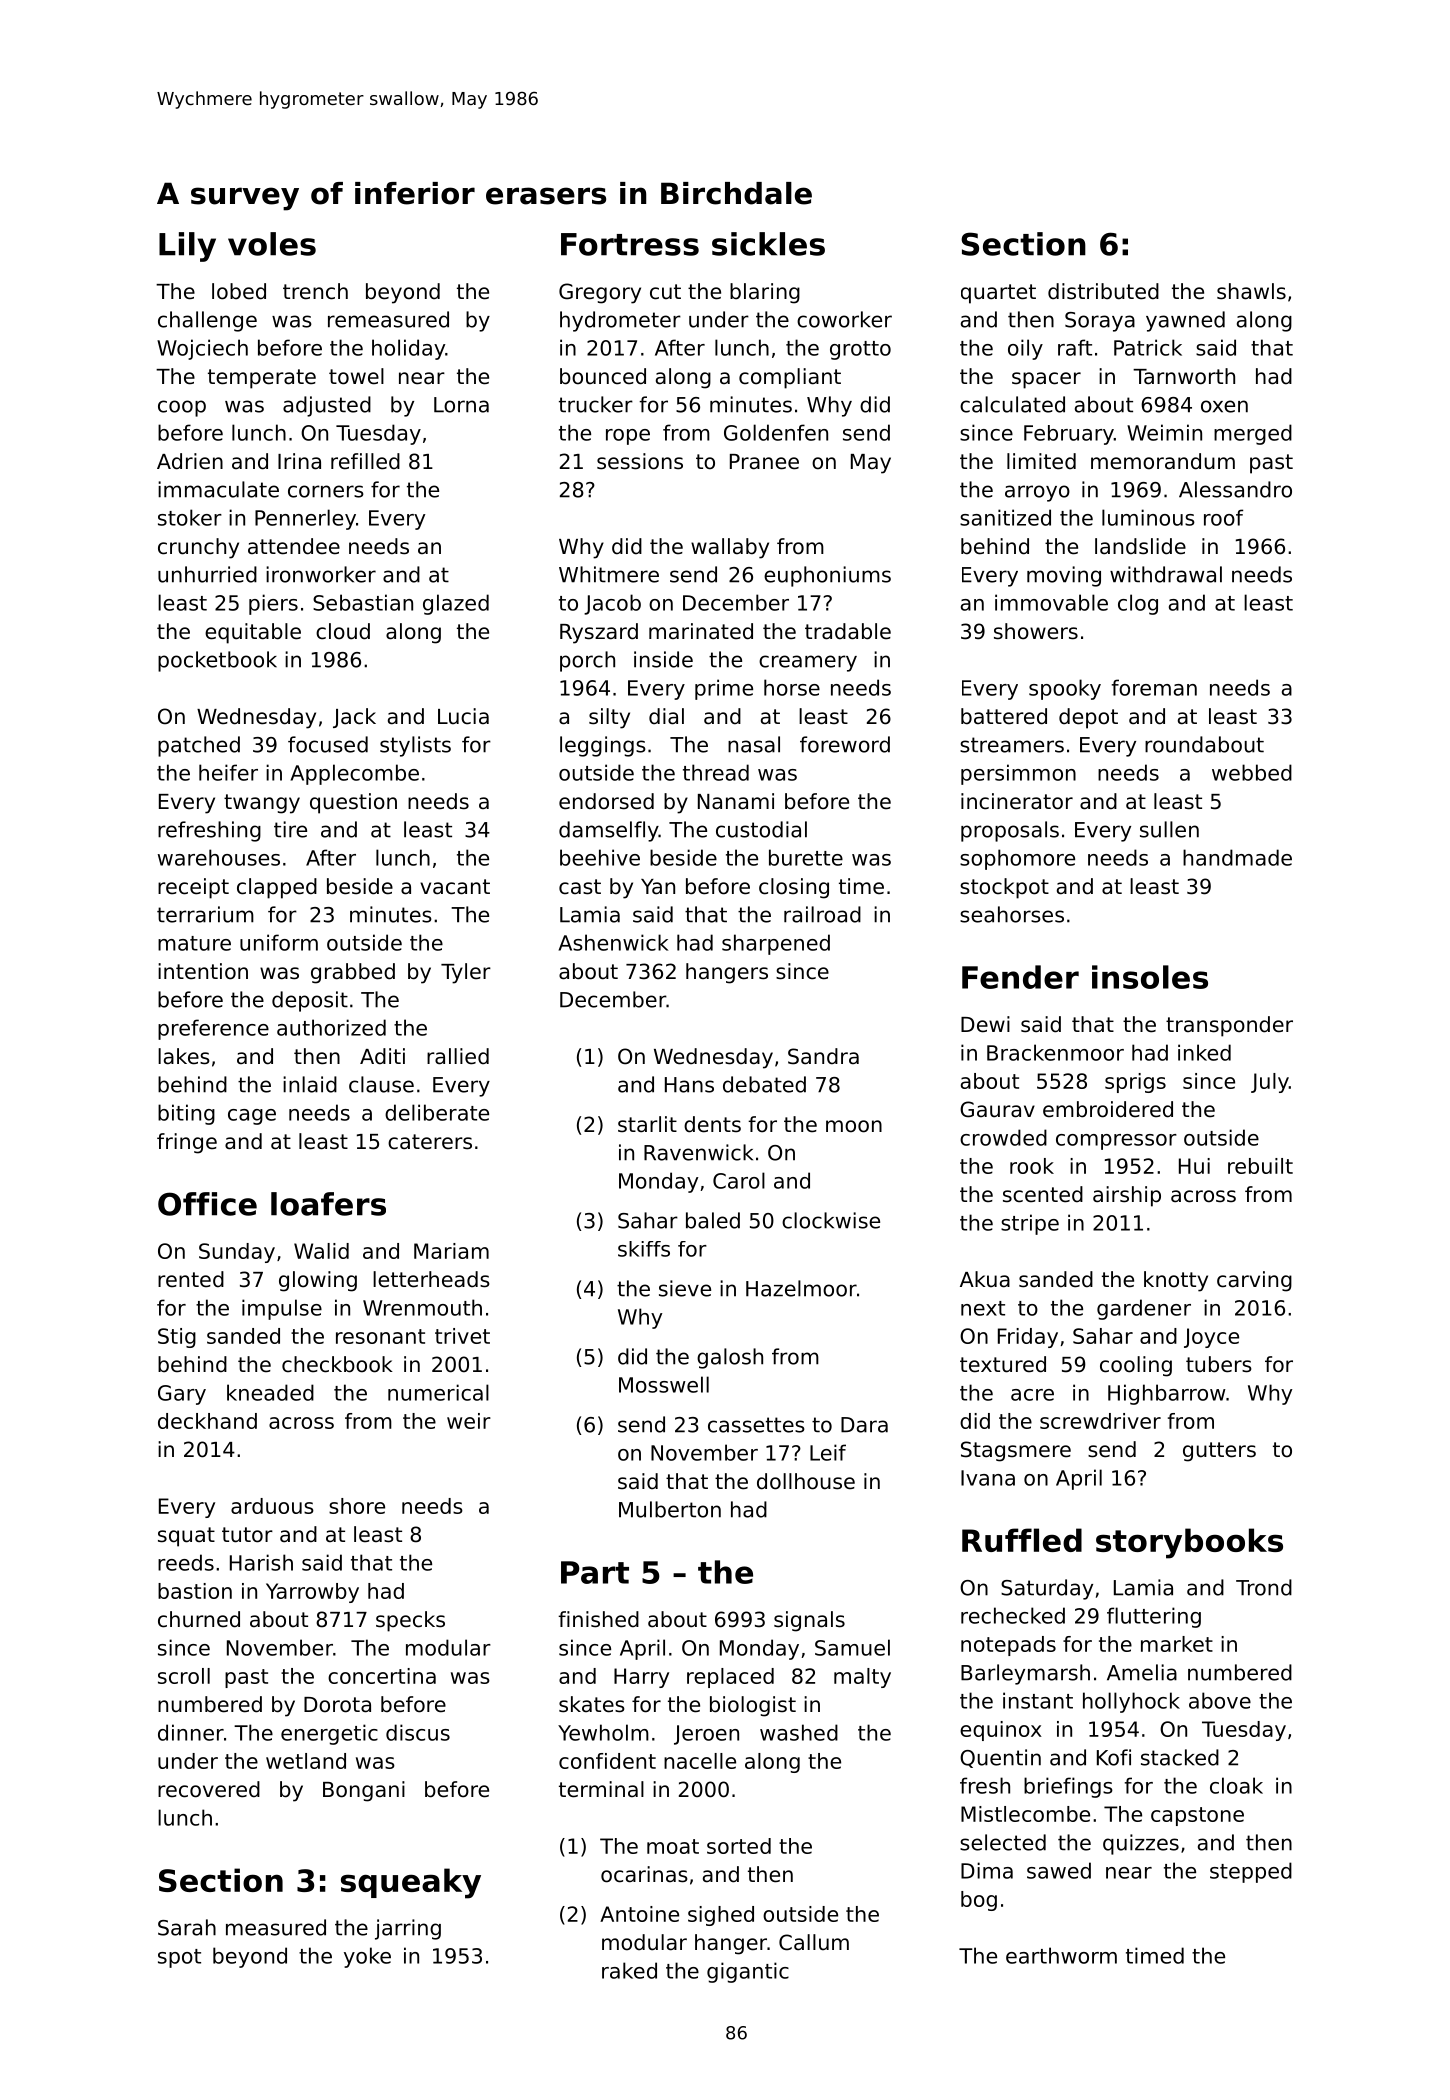  What do you see at coordinates (1103, 291) in the document?
I see `distributed` at bounding box center [1103, 291].
